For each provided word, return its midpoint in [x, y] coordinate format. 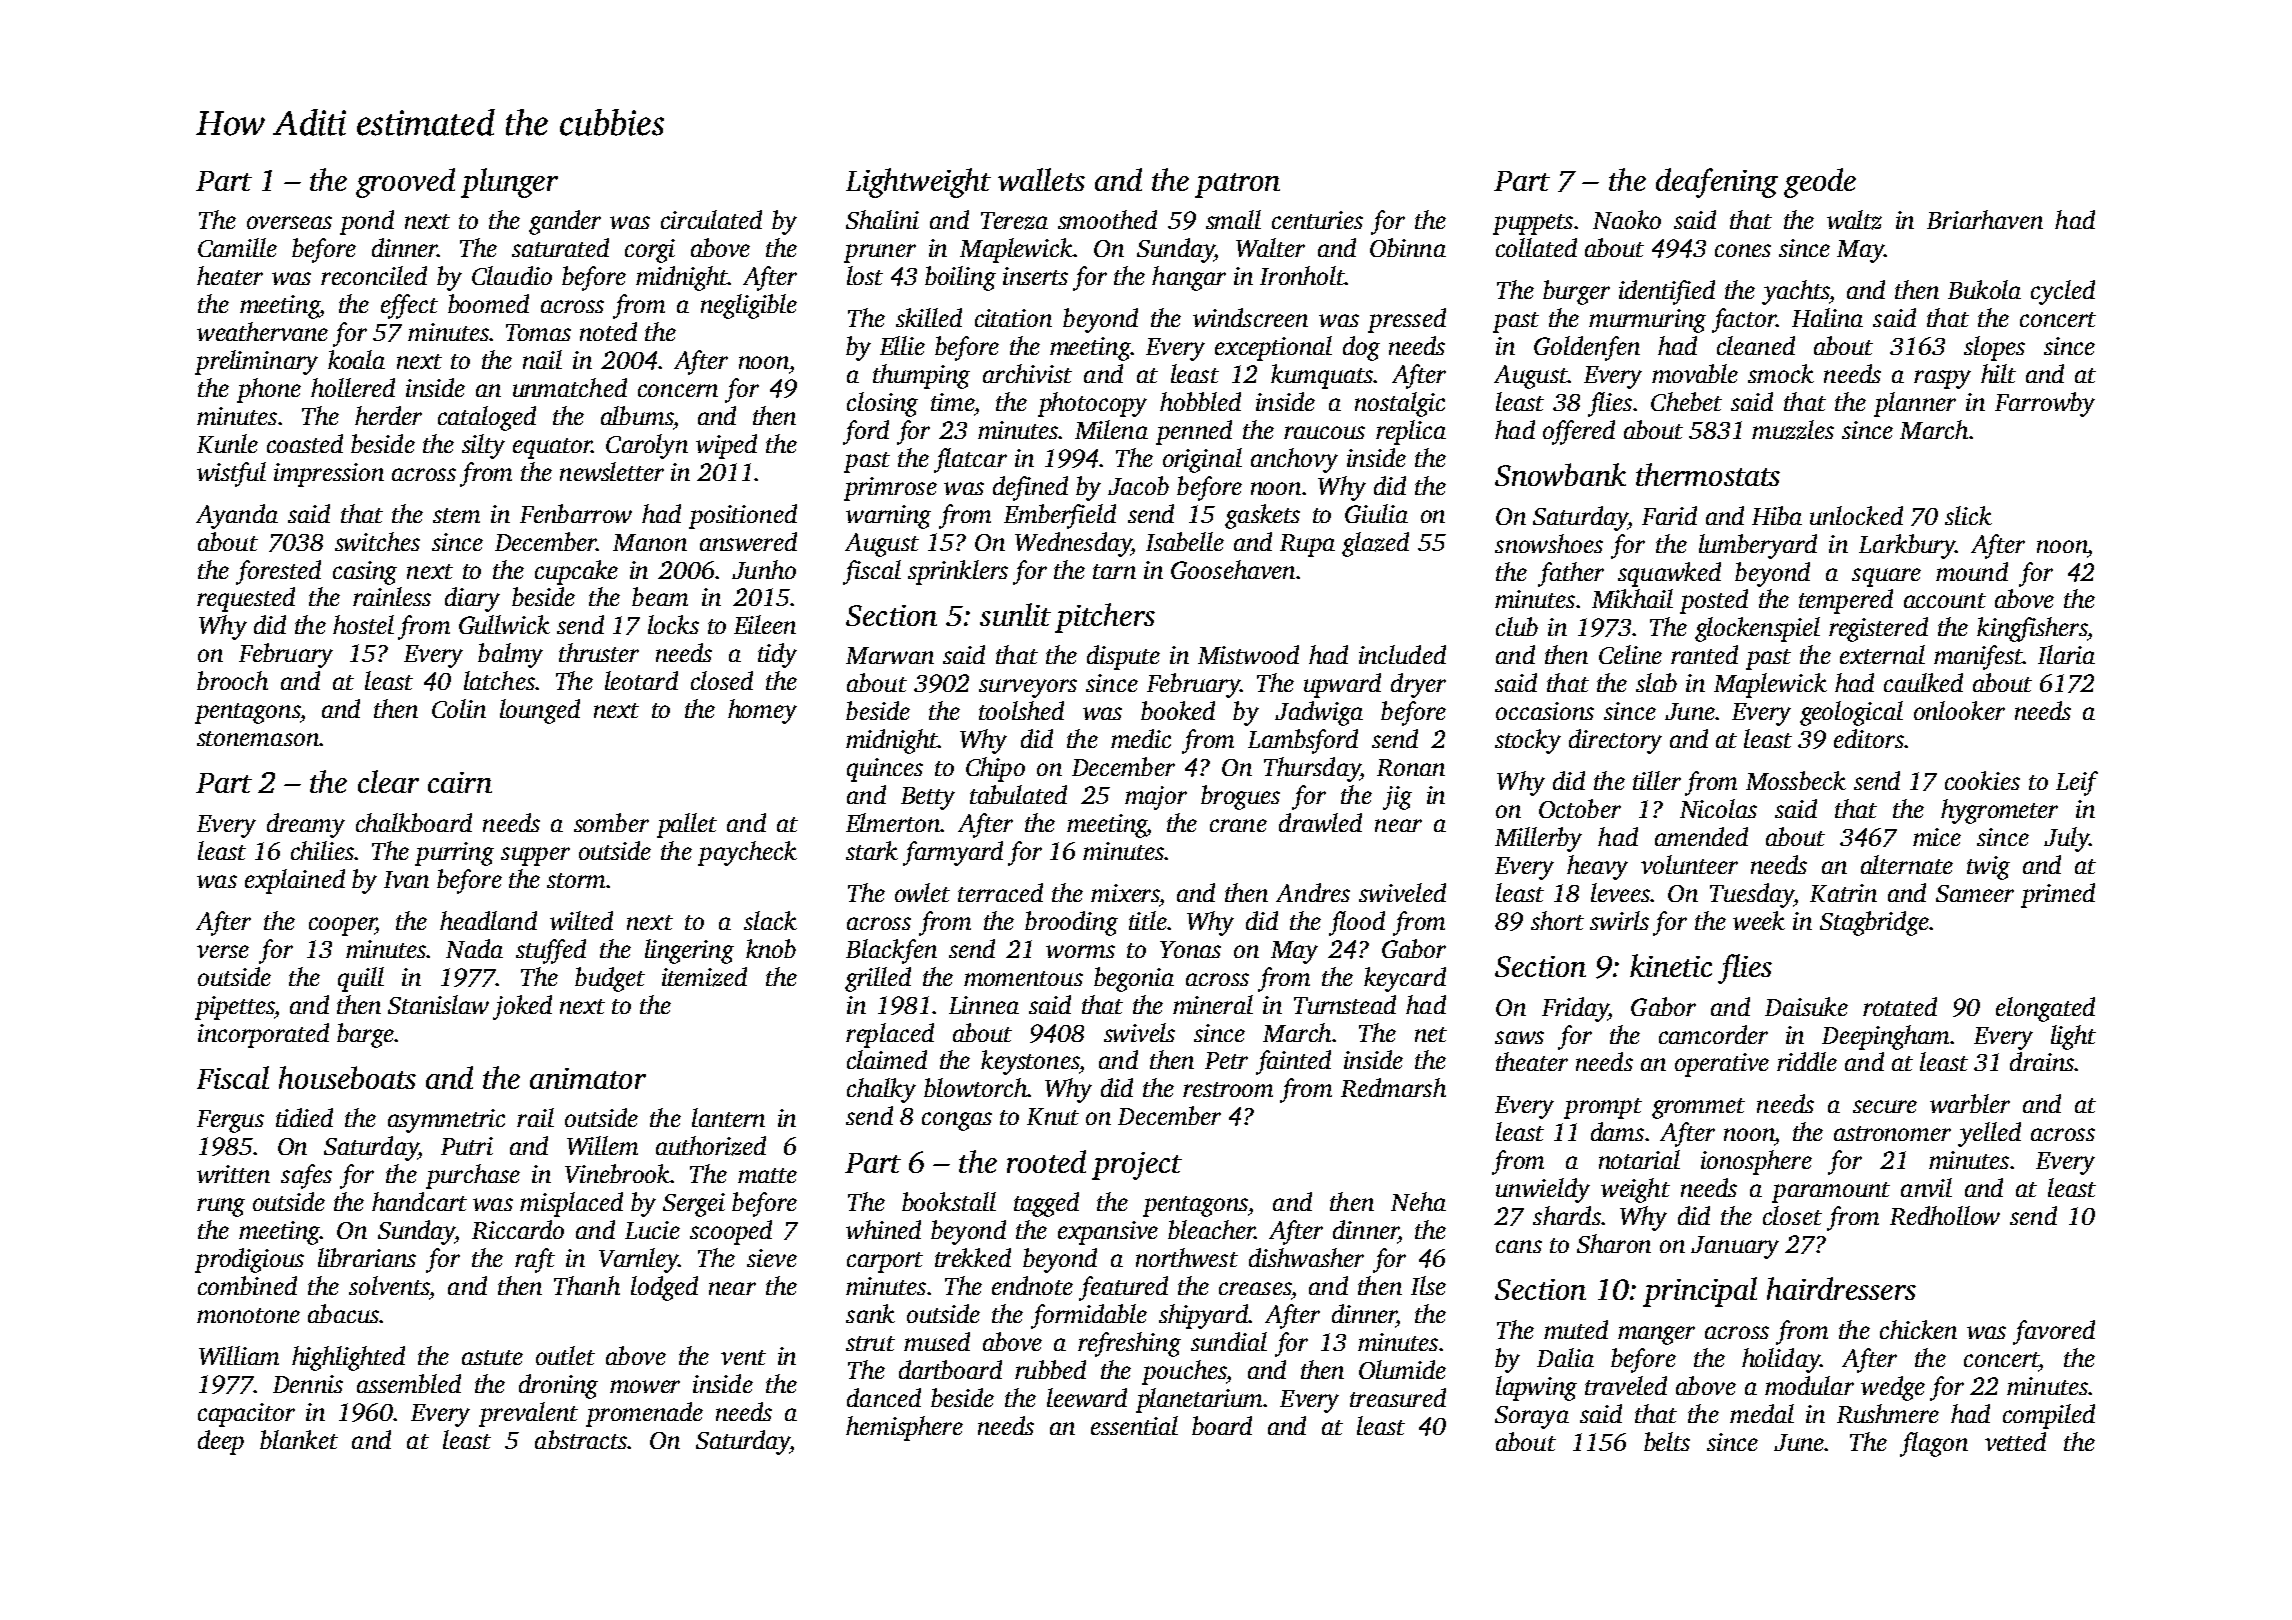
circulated [711, 219]
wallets [1041, 179]
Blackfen [891, 951]
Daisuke [1806, 1006]
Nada [474, 948]
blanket [299, 1439]
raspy [1942, 379]
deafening [1717, 183]
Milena [1111, 429]
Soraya [1532, 1417]
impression [329, 475]
